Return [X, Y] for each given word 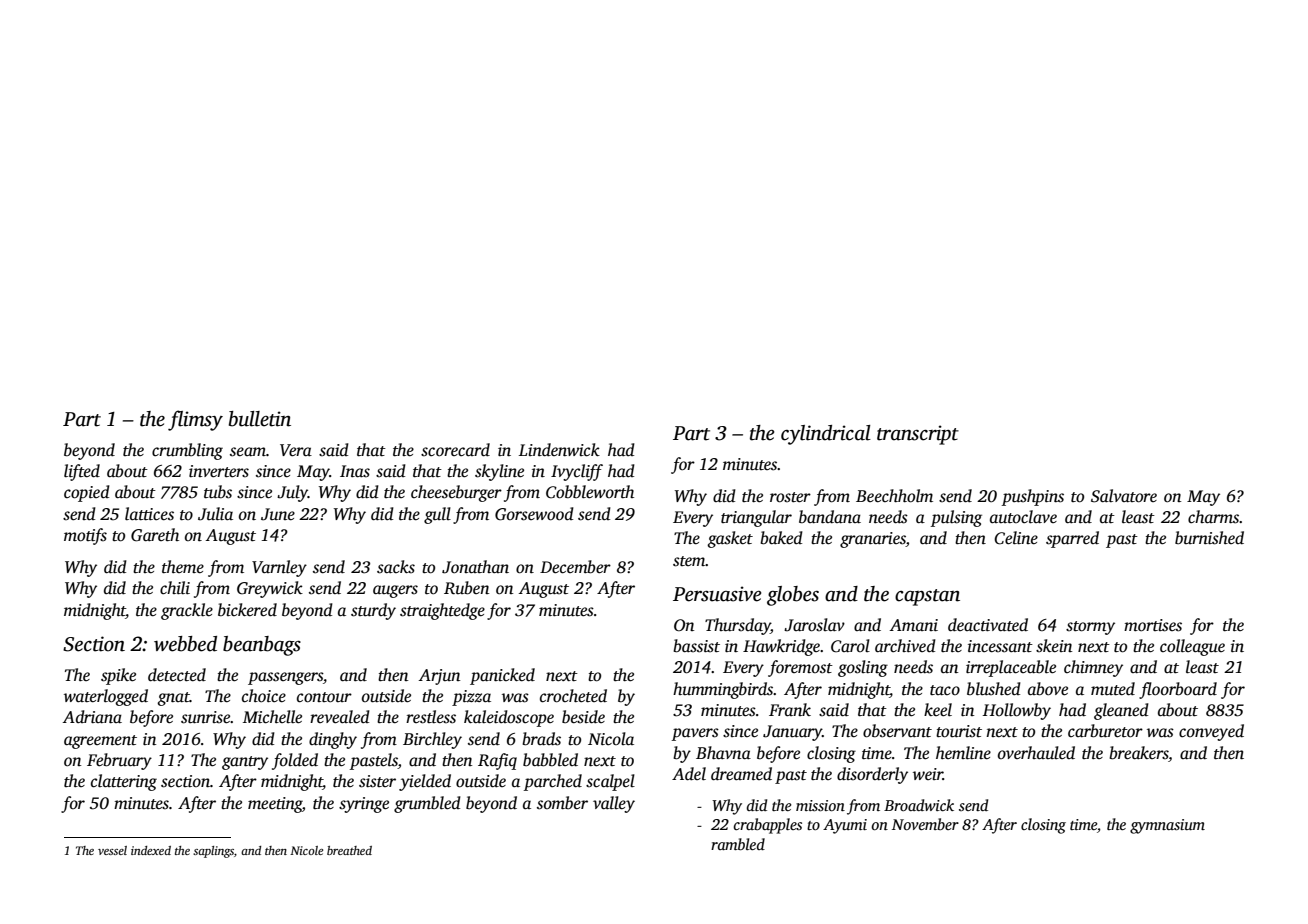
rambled [738, 844]
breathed [349, 850]
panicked [502, 676]
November [925, 824]
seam [248, 452]
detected [177, 675]
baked [781, 538]
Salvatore [1124, 496]
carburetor [1105, 731]
